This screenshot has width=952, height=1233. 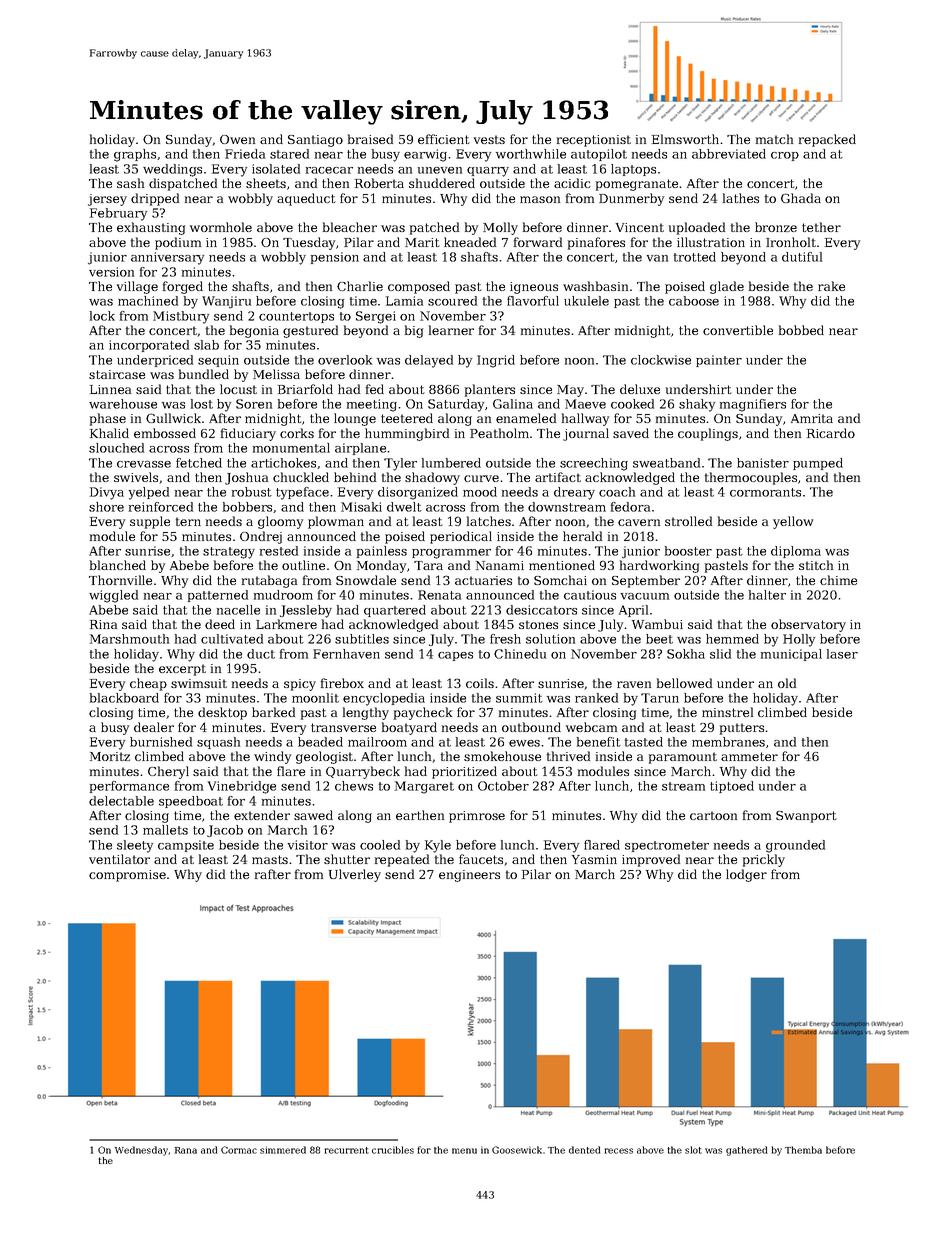 What do you see at coordinates (261, 537) in the screenshot?
I see `Ondrej` at bounding box center [261, 537].
